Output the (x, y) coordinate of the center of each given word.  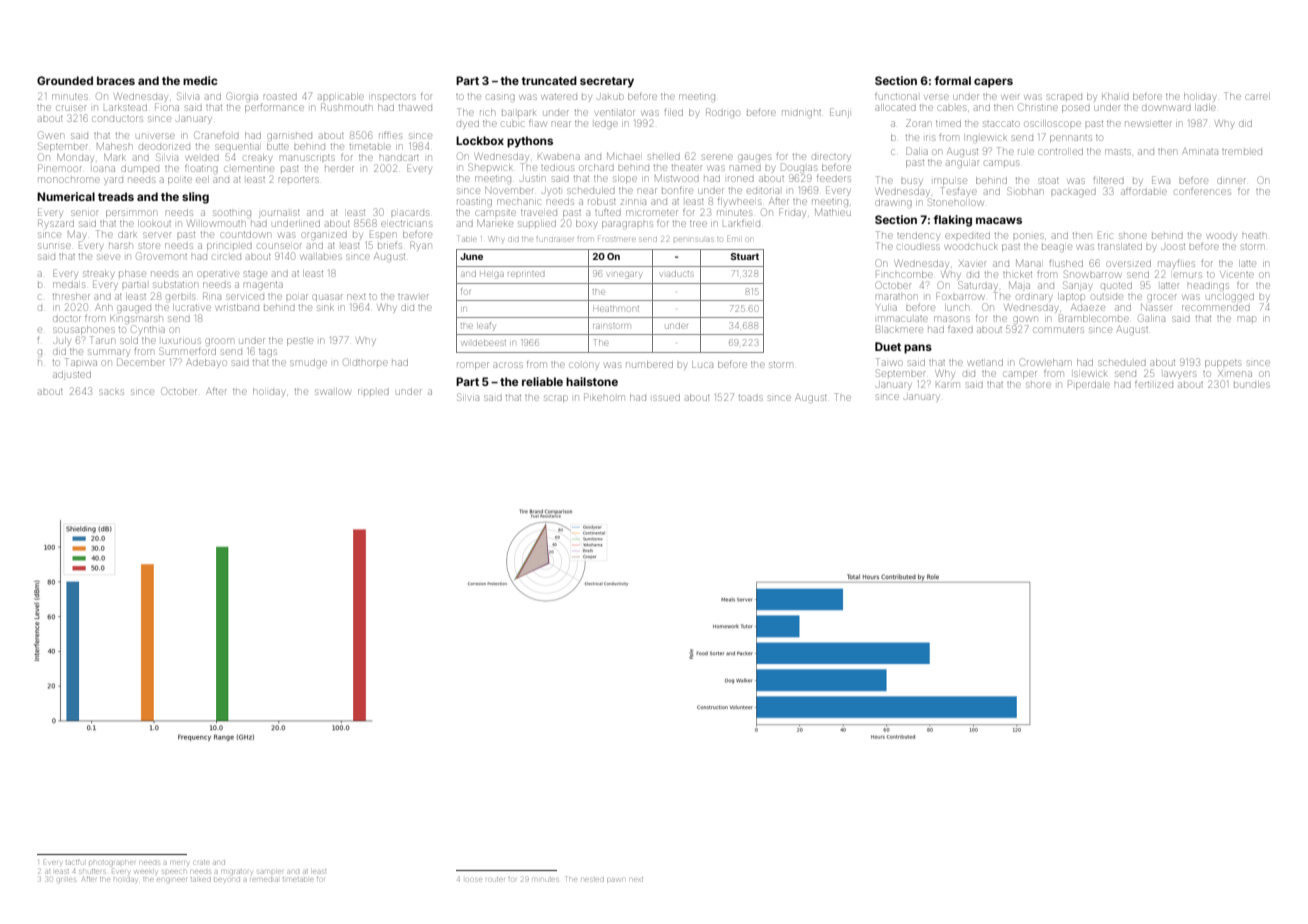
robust (602, 201)
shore (1038, 385)
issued (666, 398)
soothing (232, 214)
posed (1076, 109)
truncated (549, 80)
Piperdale (1089, 385)
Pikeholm (604, 397)
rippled (373, 392)
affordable (1144, 191)
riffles (390, 135)
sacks (111, 392)
